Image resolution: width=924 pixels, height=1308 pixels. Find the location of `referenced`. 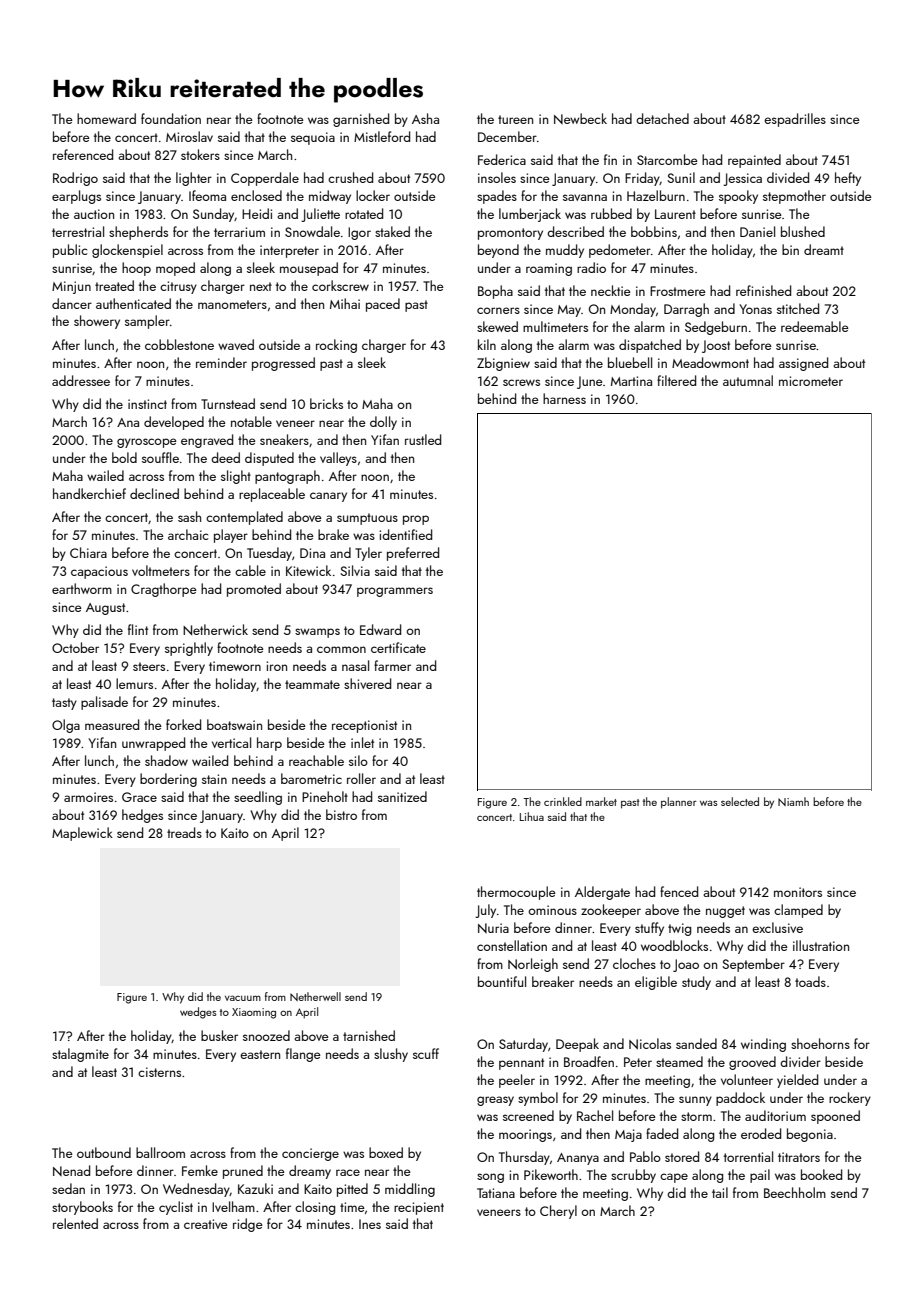

referenced is located at coordinates (83, 154).
